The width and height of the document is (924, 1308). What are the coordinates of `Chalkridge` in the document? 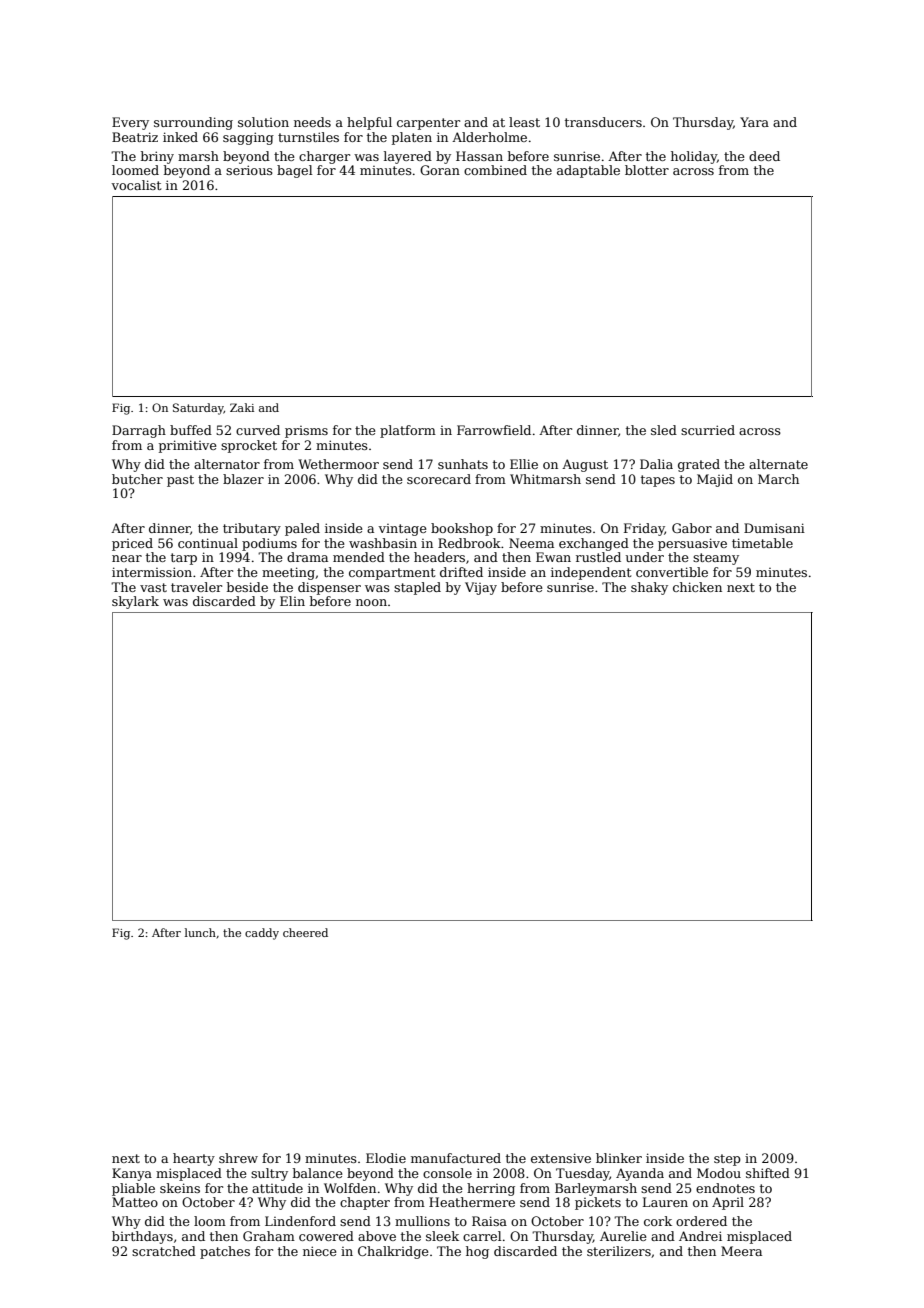 It's located at (393, 1252).
